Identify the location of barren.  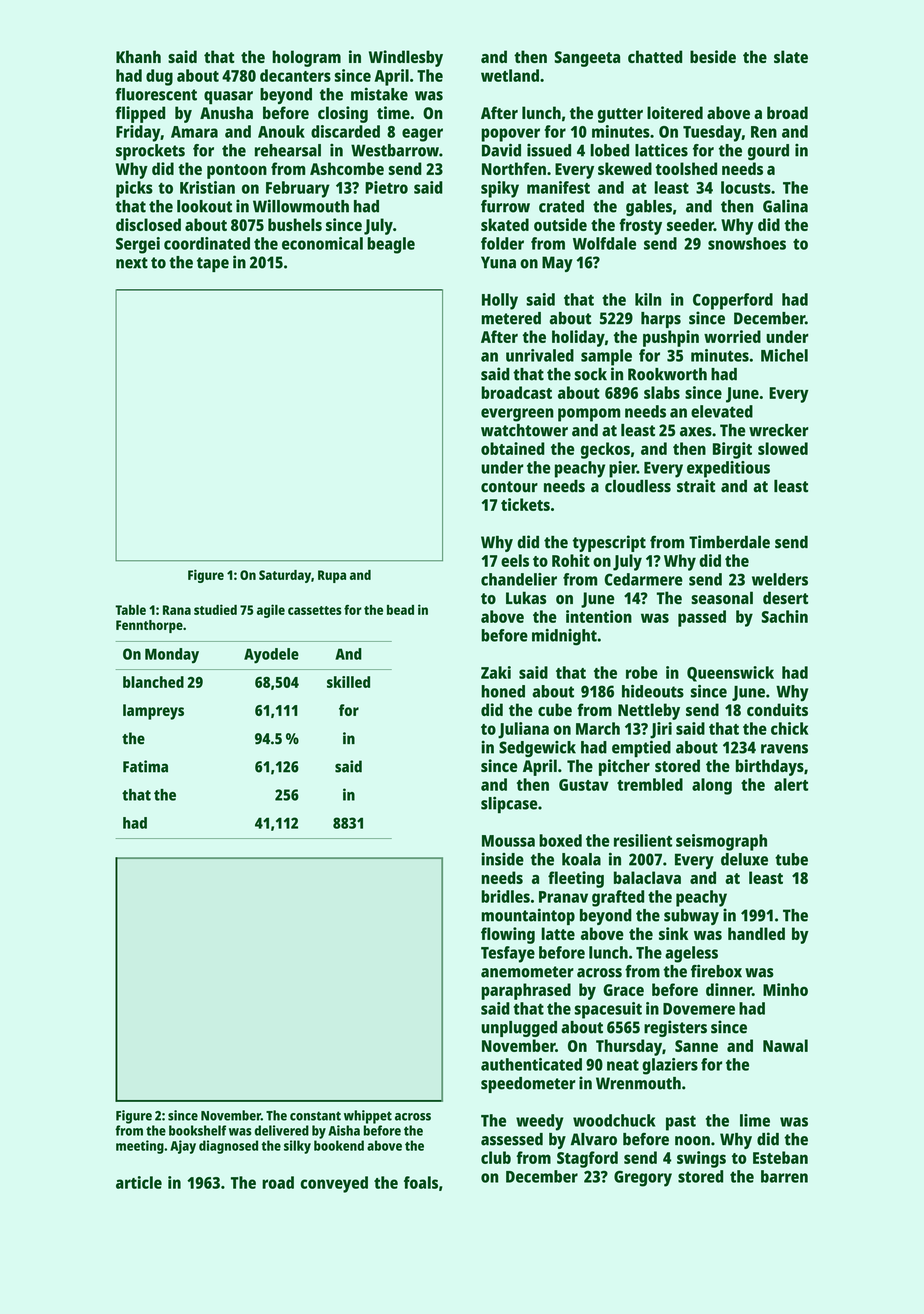
(784, 1176).
